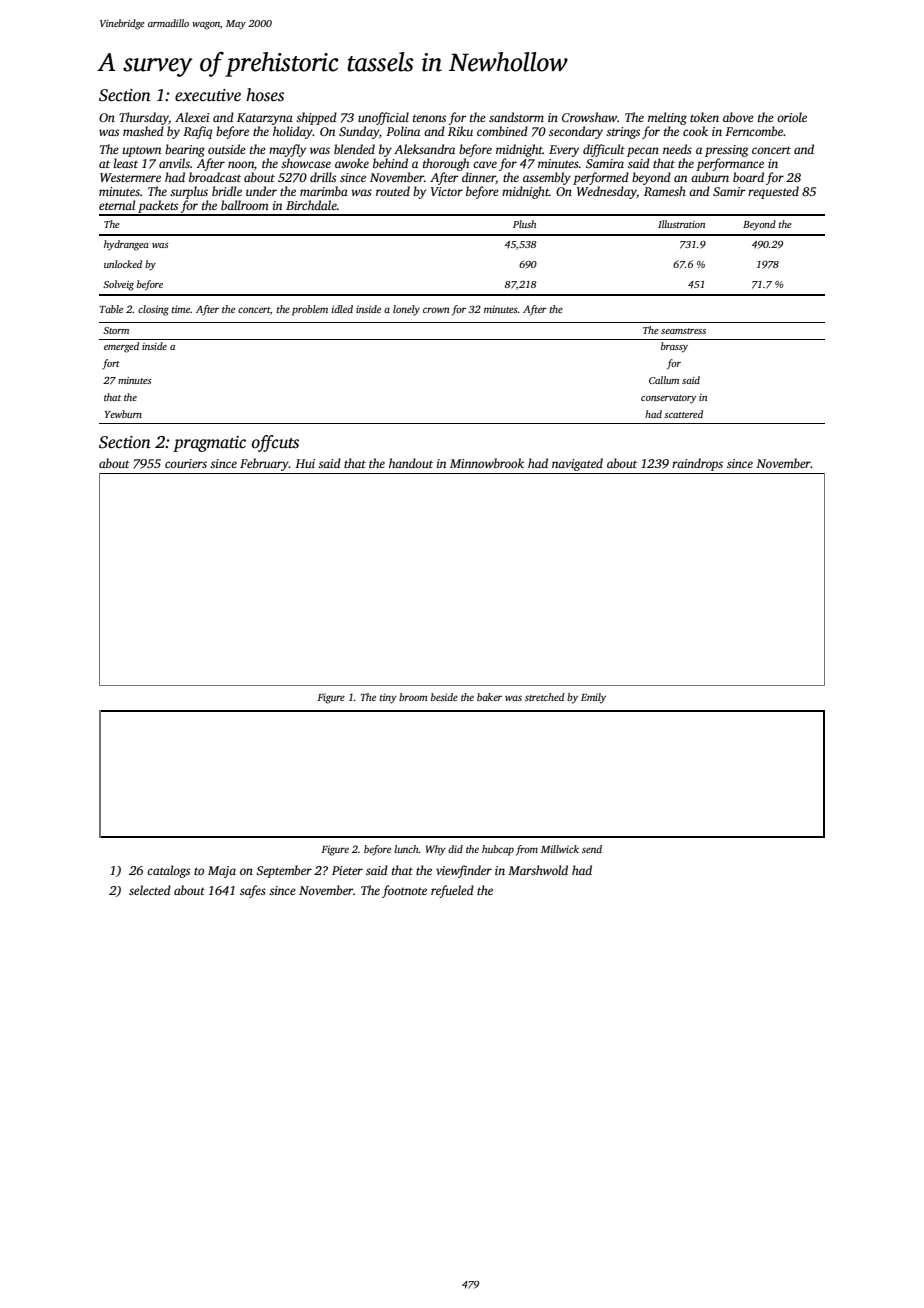  I want to click on seamstress, so click(683, 331).
